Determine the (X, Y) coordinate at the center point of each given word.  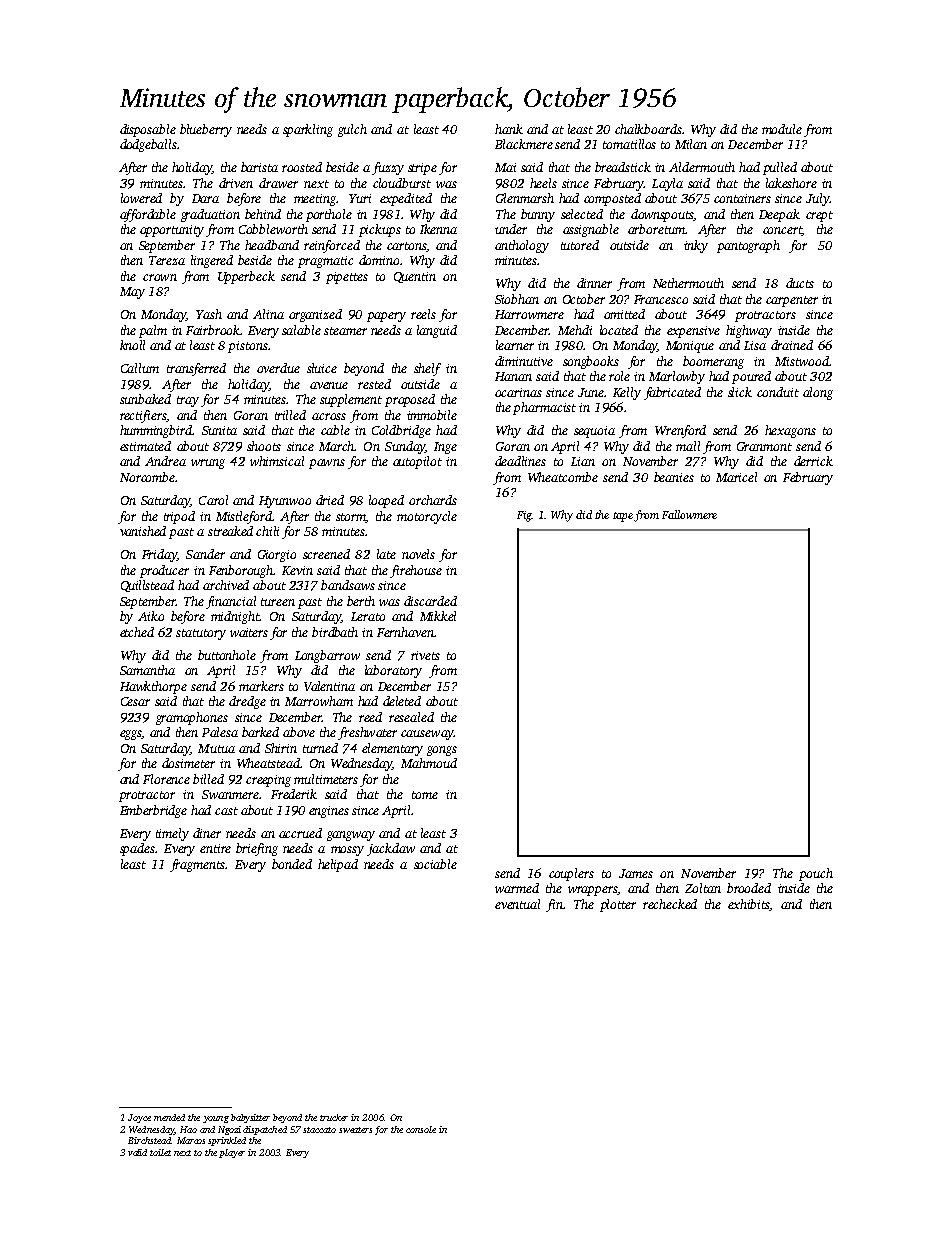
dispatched (265, 1130)
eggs (130, 735)
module (782, 129)
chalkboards (648, 129)
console (421, 1129)
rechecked (670, 904)
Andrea (165, 461)
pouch (816, 874)
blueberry (206, 130)
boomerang (713, 362)
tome (425, 795)
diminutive (524, 361)
